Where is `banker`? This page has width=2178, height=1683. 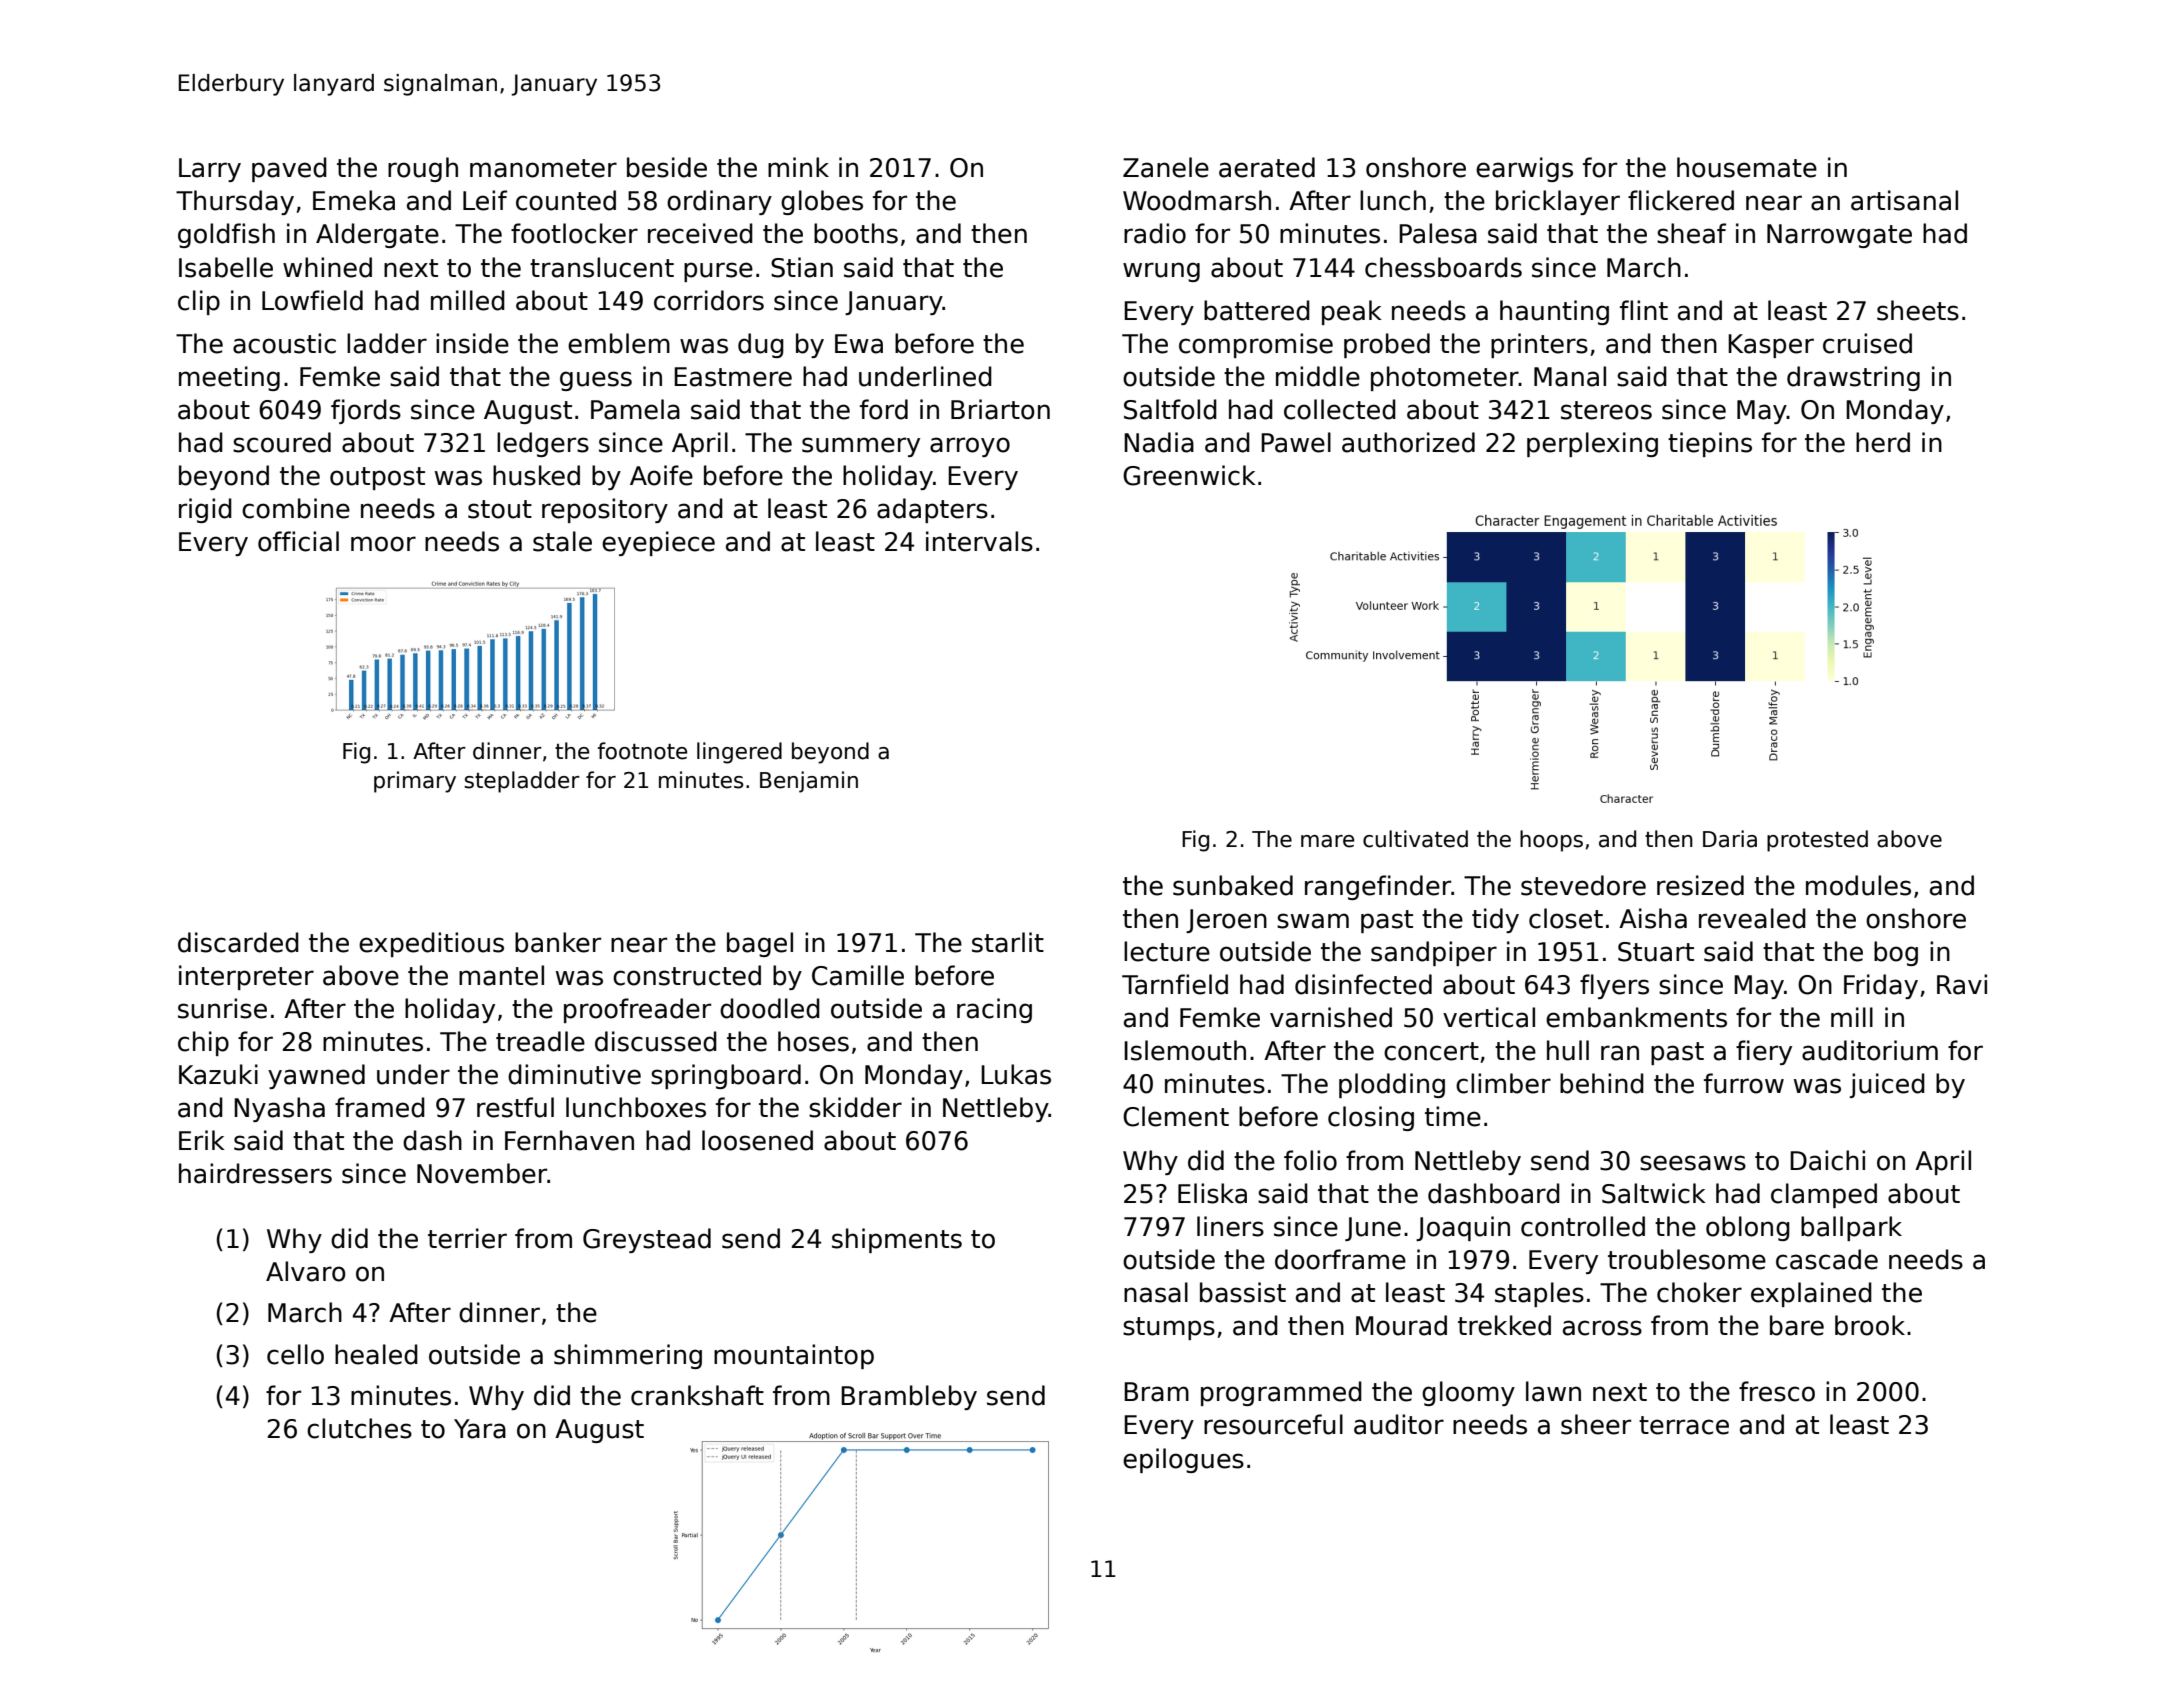
banker is located at coordinates (558, 942).
